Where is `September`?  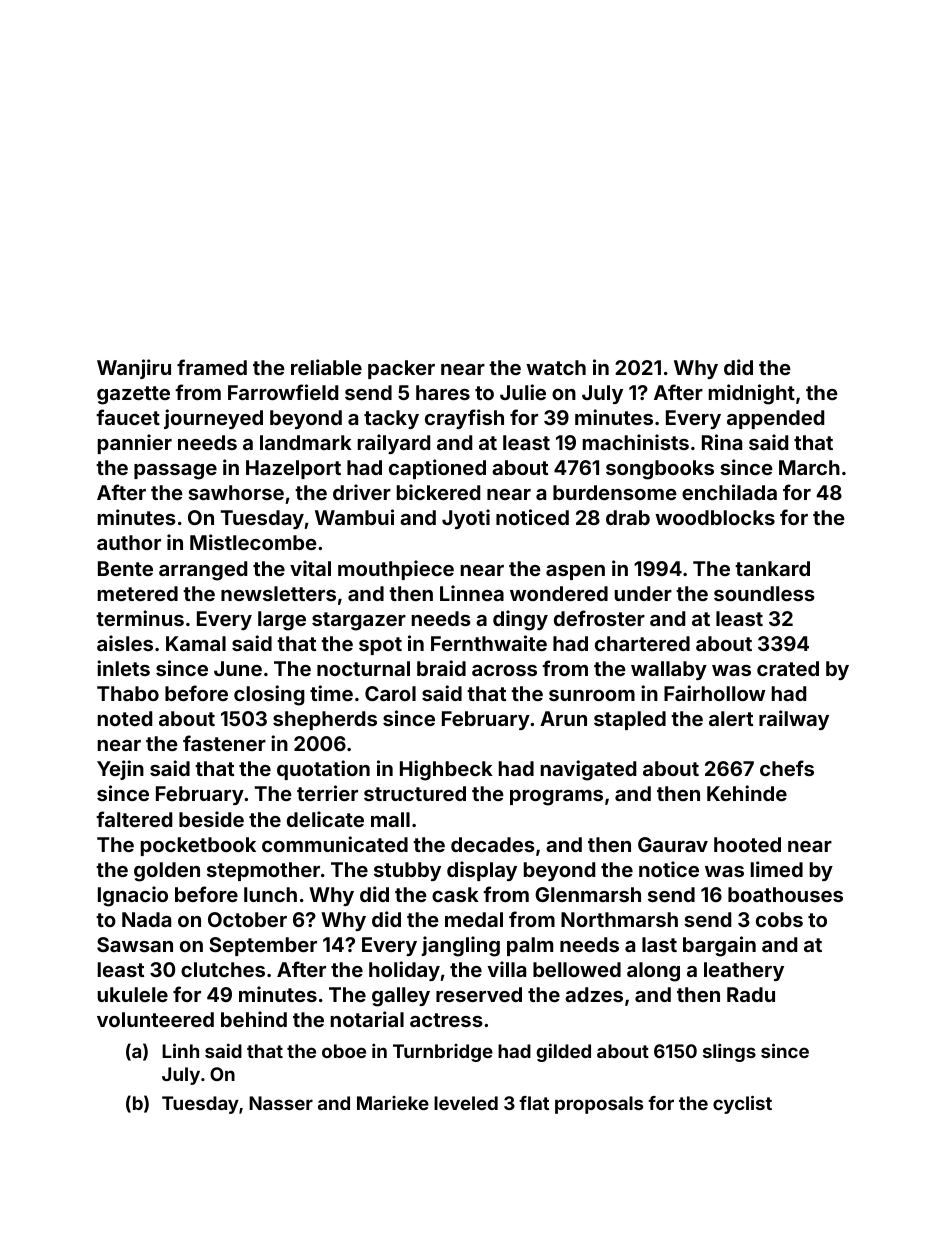
September is located at coordinates (263, 946).
